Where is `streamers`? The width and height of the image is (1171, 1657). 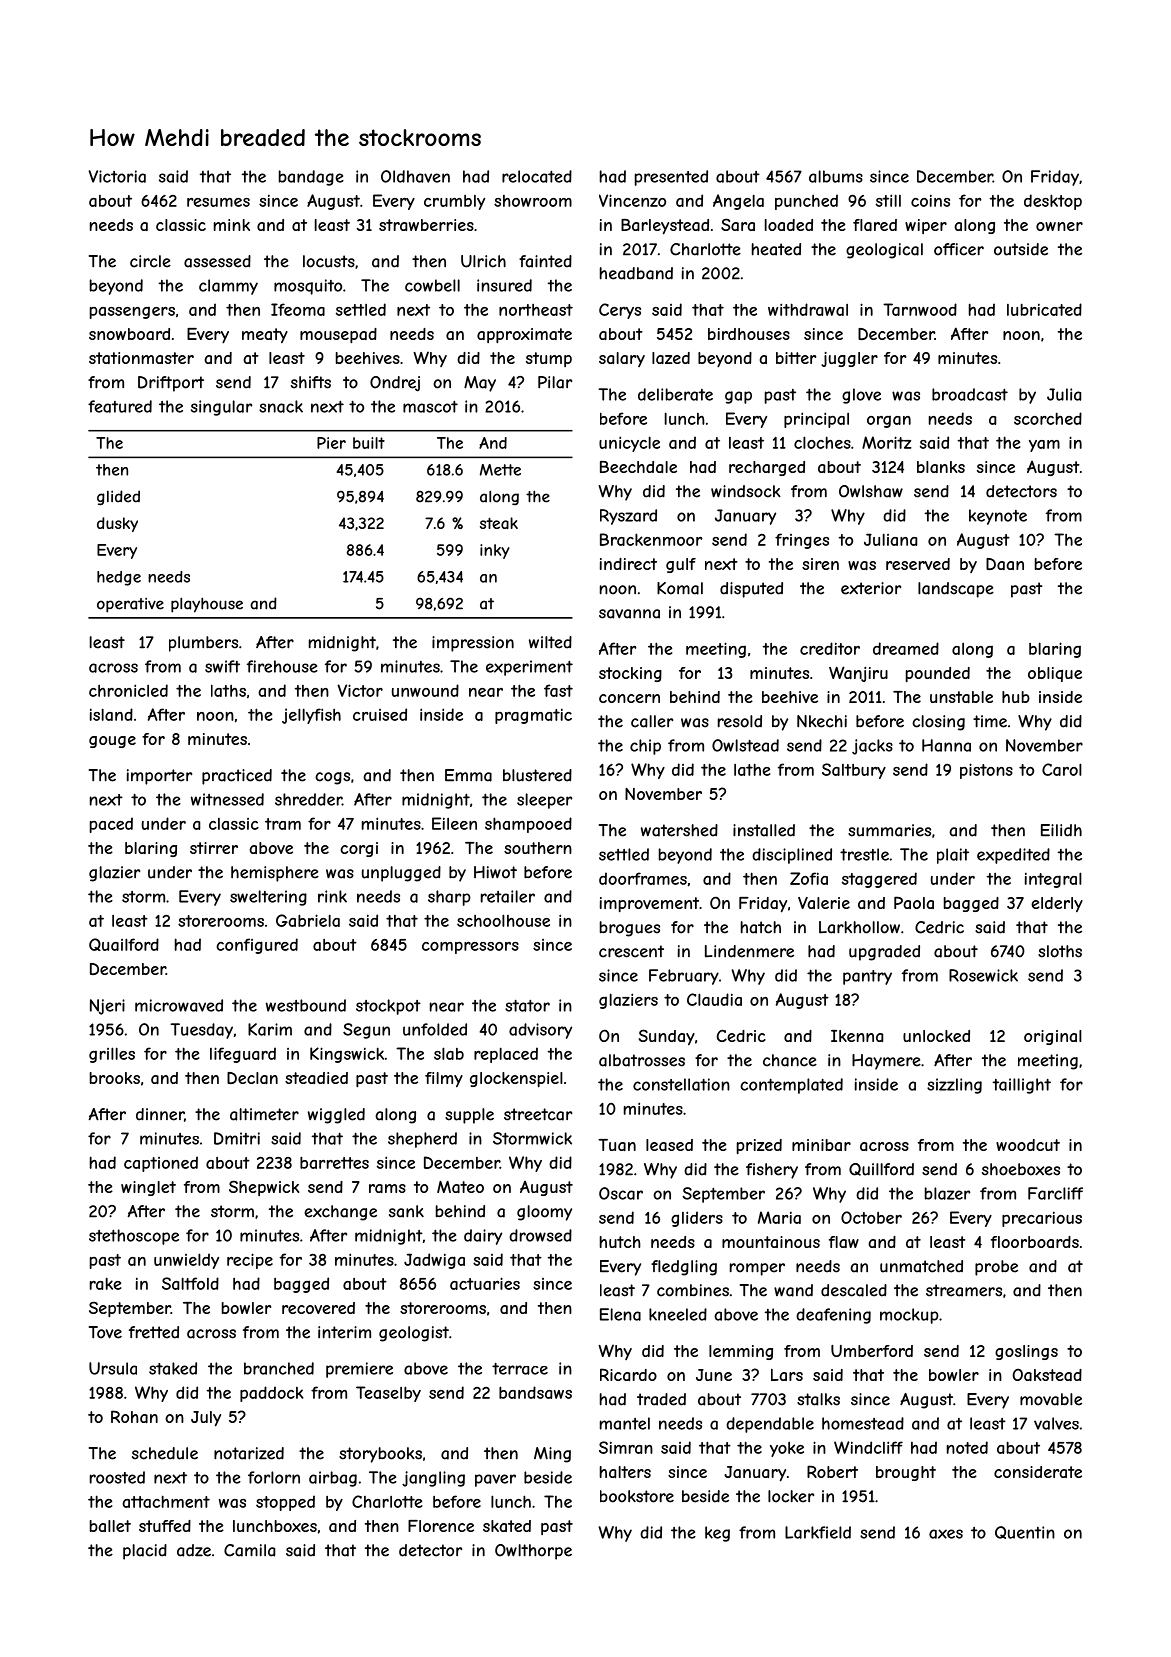
streamers is located at coordinates (964, 1290).
